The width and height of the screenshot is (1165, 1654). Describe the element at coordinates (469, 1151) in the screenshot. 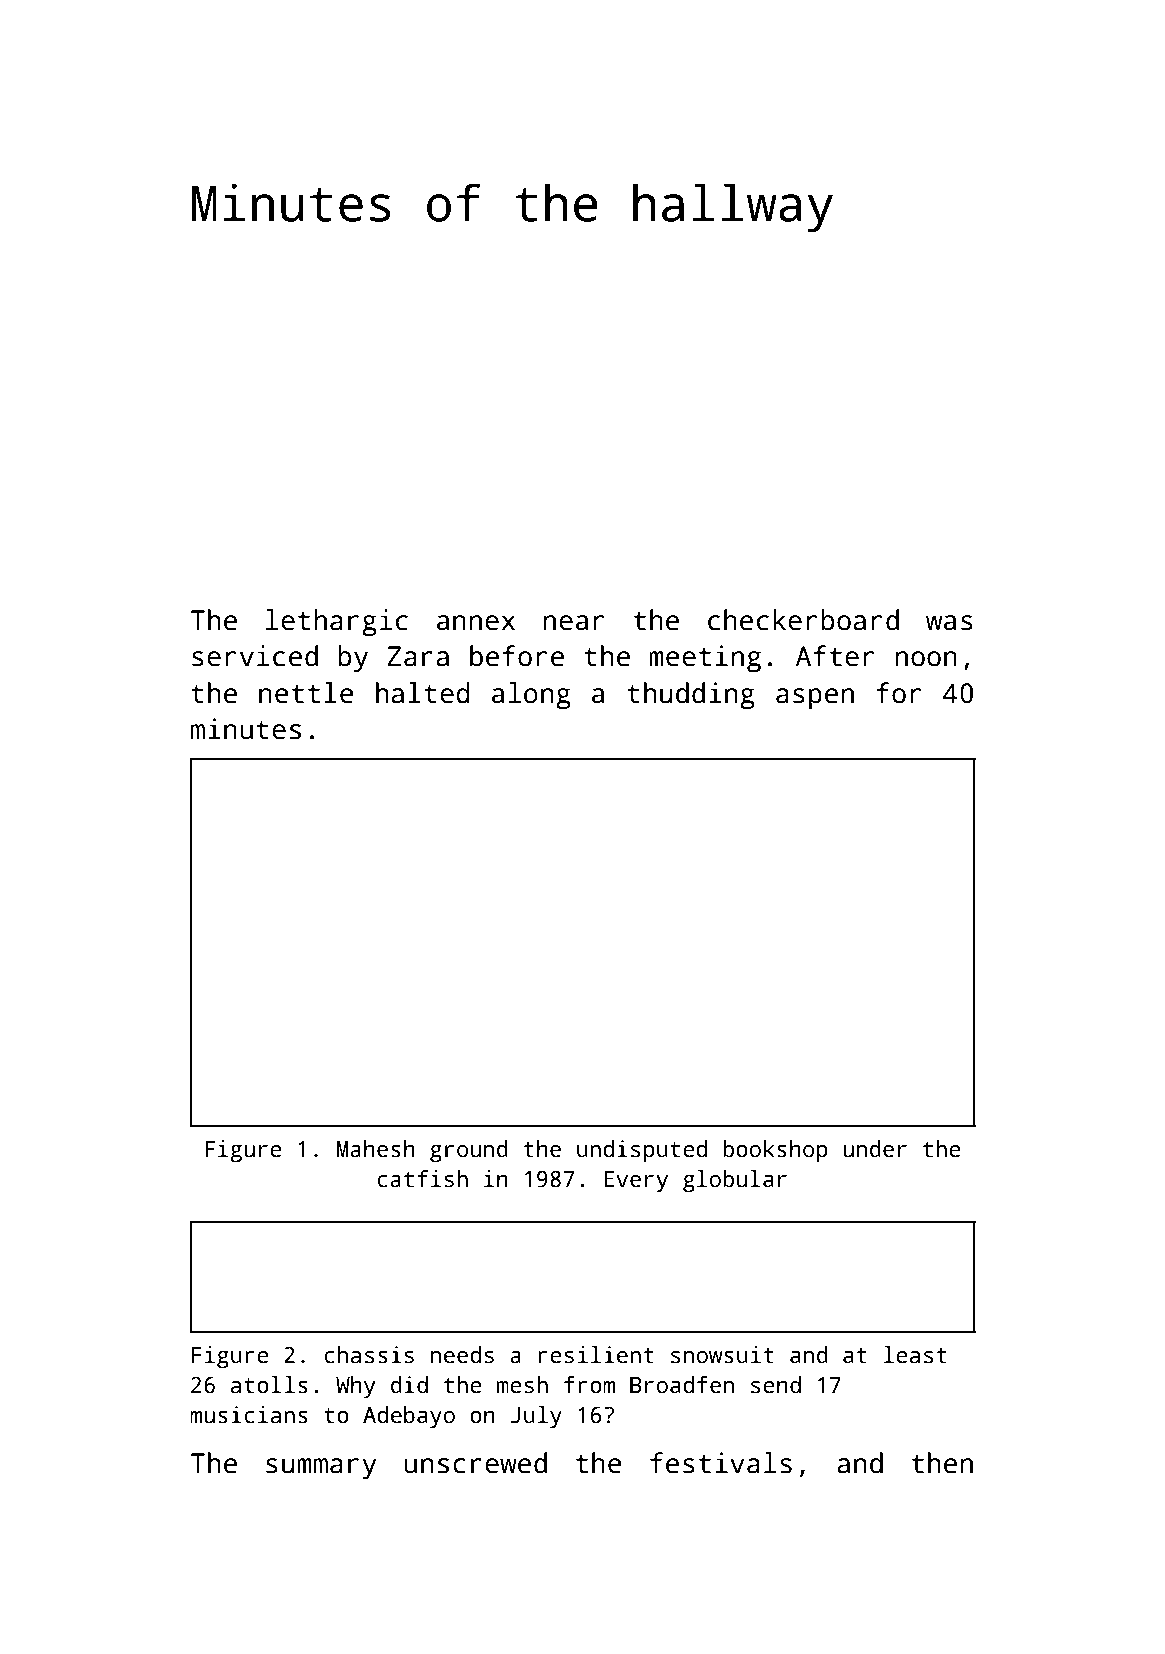

I see `ground` at that location.
